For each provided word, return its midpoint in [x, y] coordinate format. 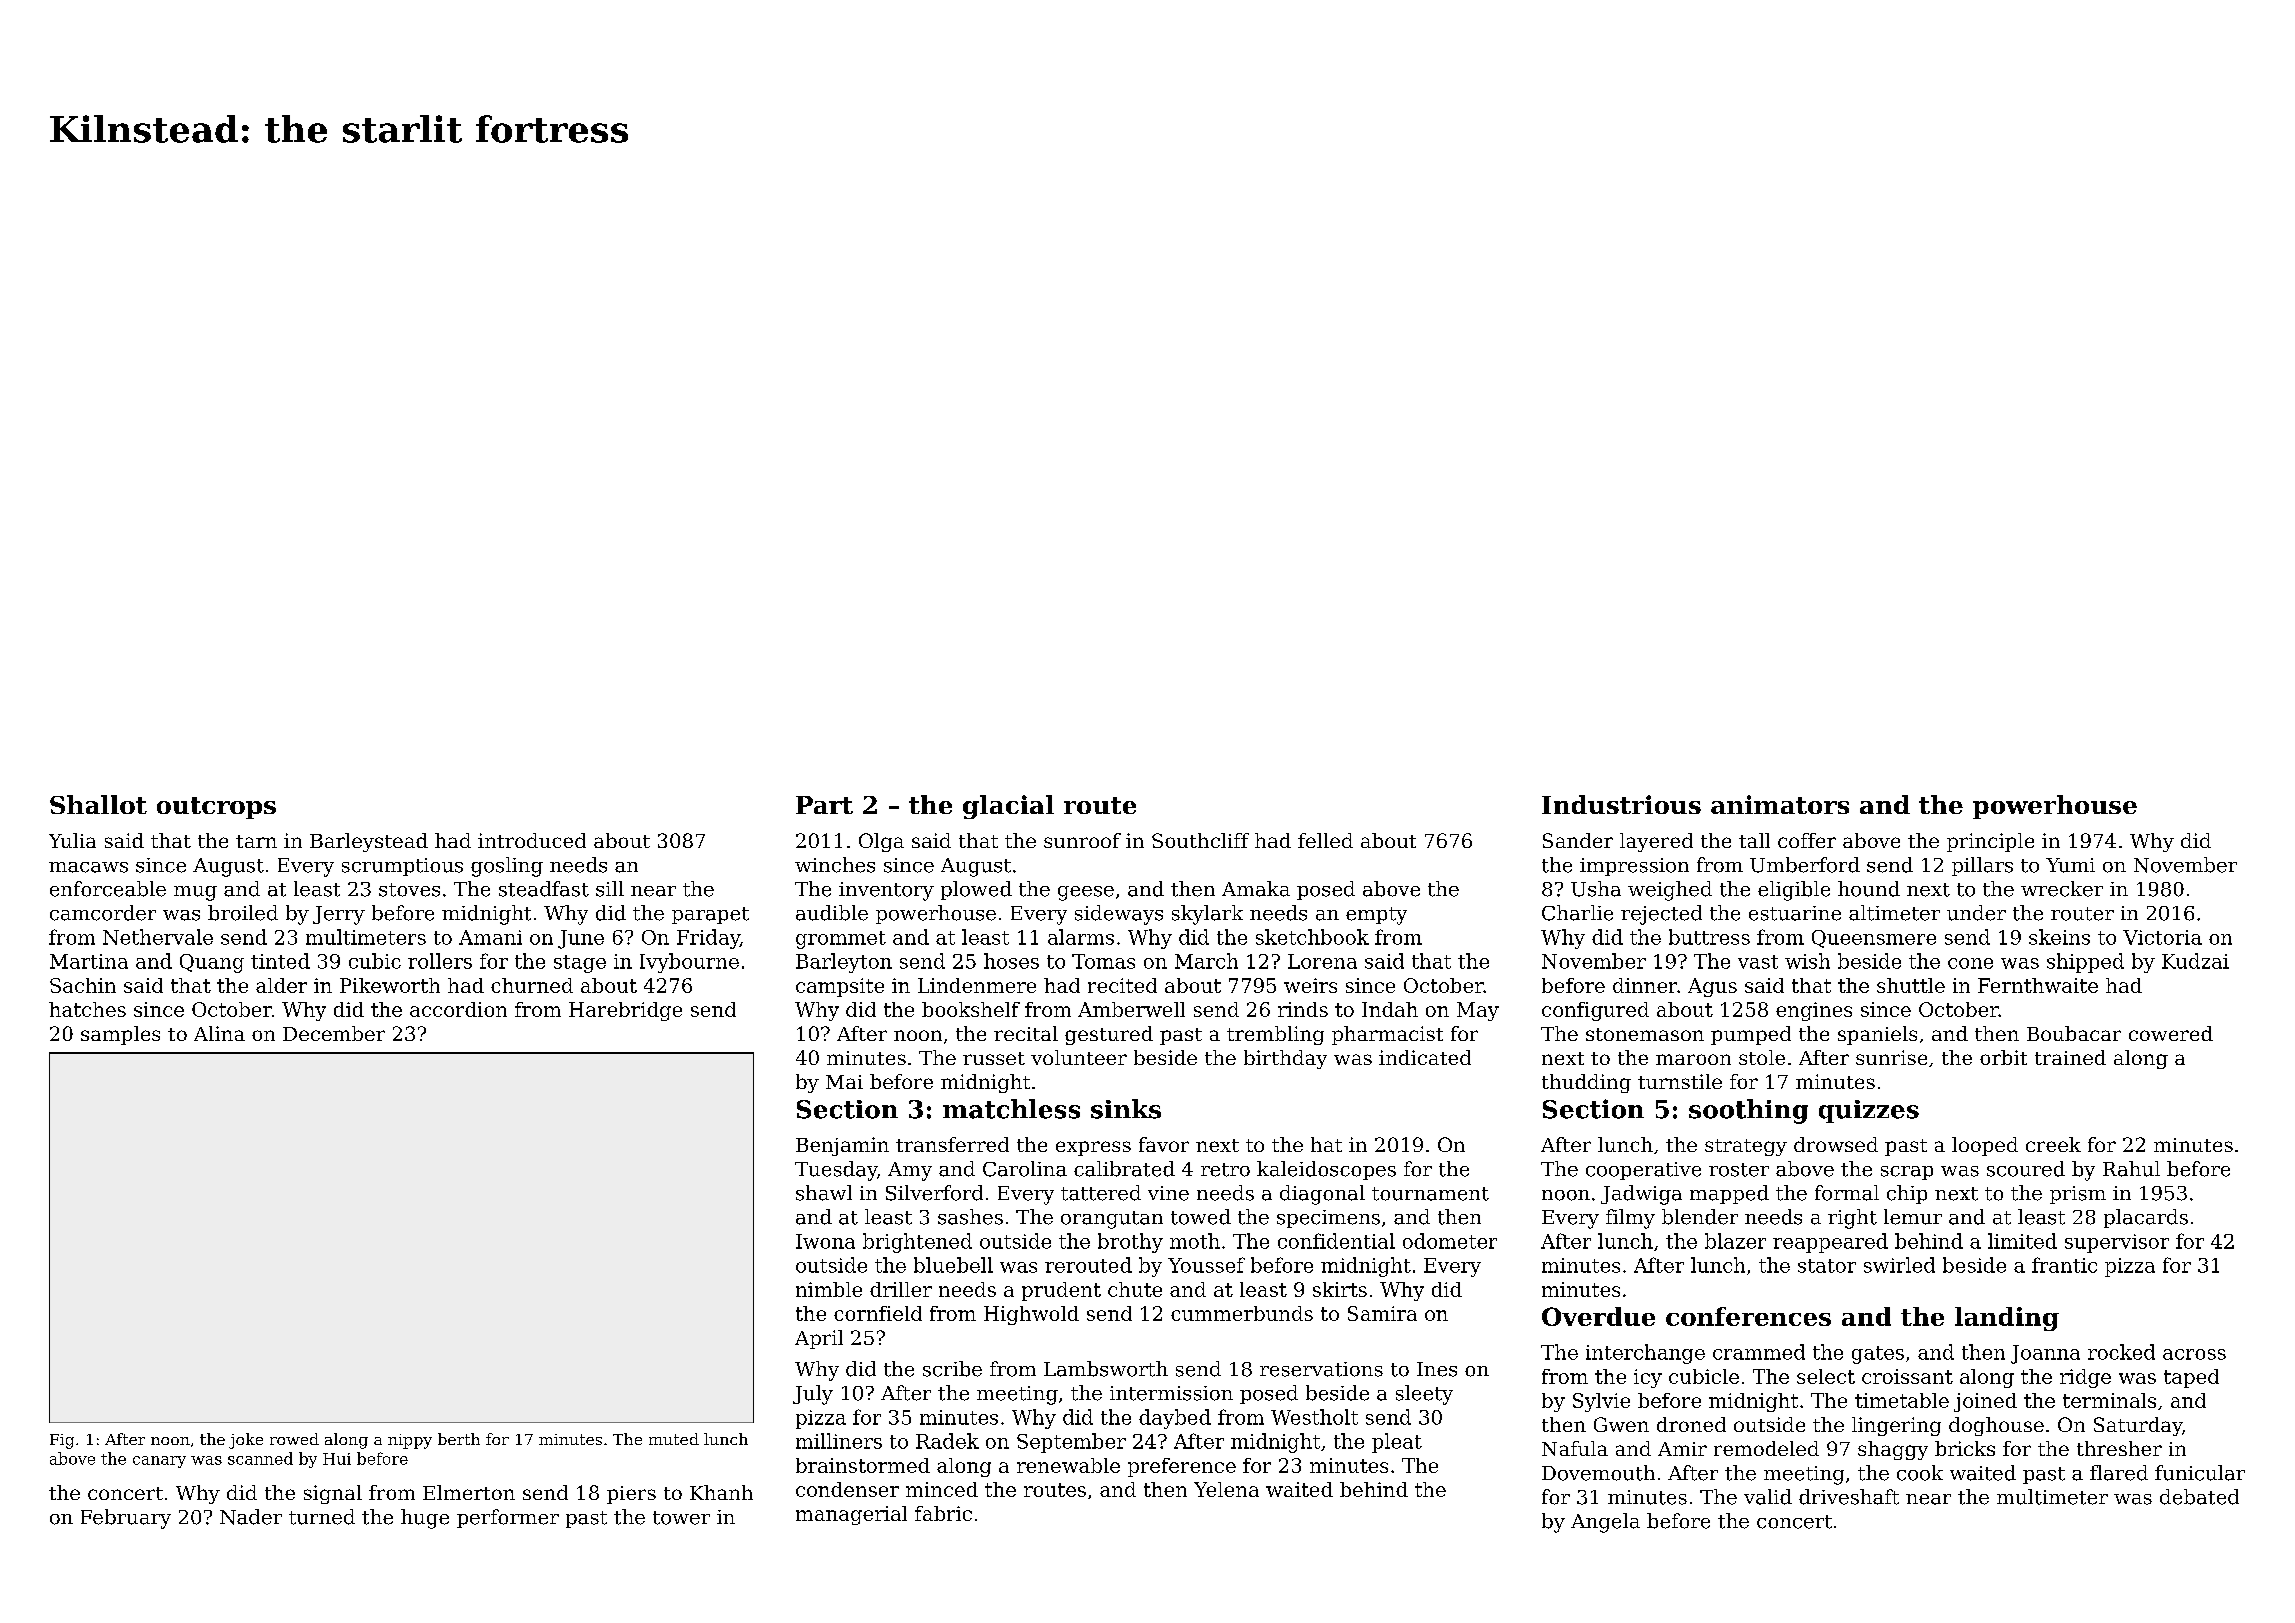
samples [120, 1035]
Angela [1605, 1523]
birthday [1285, 1059]
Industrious [1621, 804]
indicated [1425, 1057]
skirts [1340, 1289]
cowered [2171, 1033]
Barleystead [369, 842]
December [334, 1033]
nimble [829, 1289]
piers [631, 1495]
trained [2070, 1057]
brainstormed [863, 1465]
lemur [1913, 1217]
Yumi [2070, 865]
